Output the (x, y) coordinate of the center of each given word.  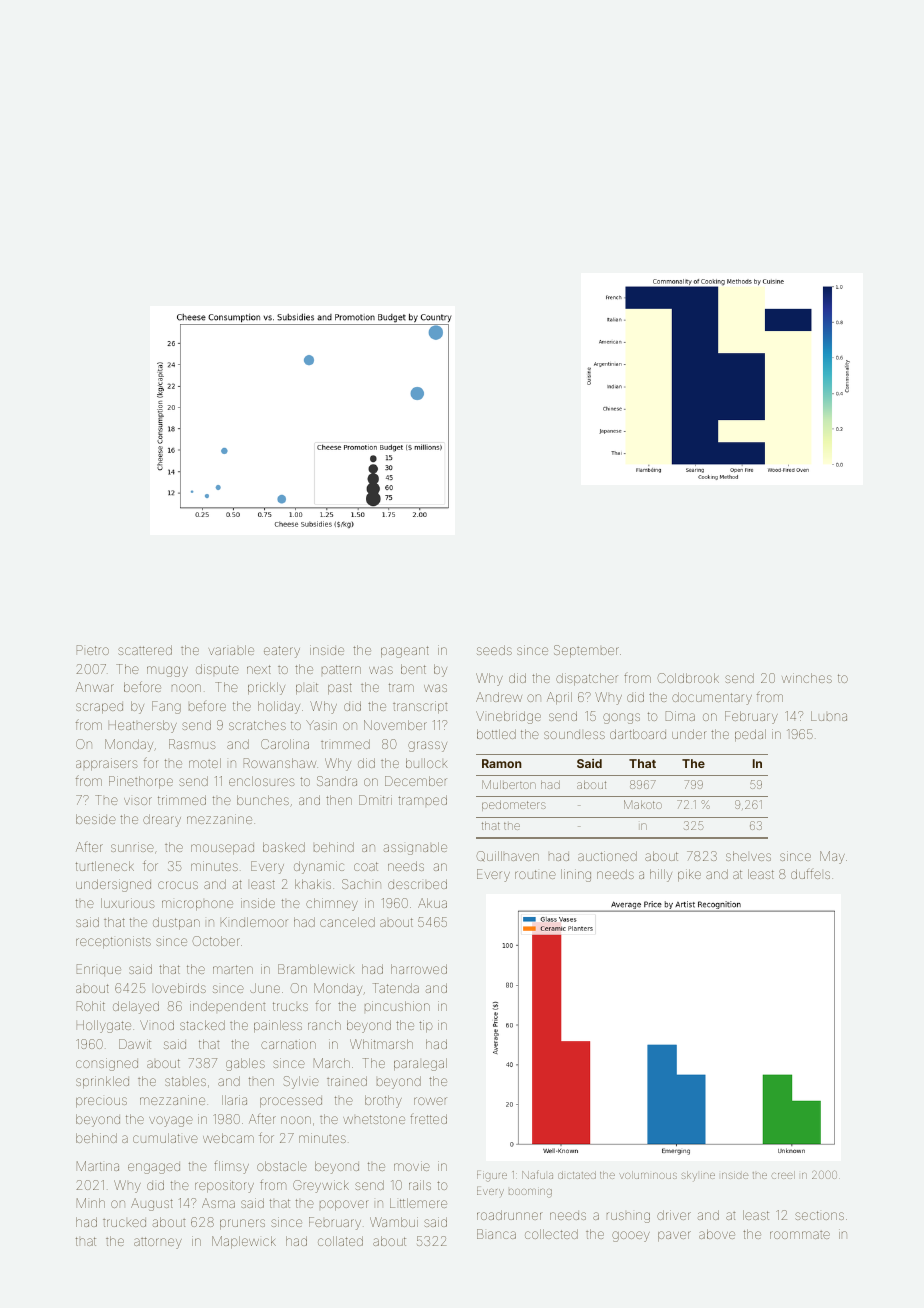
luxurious (128, 903)
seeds (494, 650)
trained (347, 1081)
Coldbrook (688, 678)
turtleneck (105, 866)
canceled (347, 922)
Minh (91, 1203)
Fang (166, 707)
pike (689, 875)
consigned (107, 1064)
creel (783, 1175)
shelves (748, 856)
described (417, 884)
